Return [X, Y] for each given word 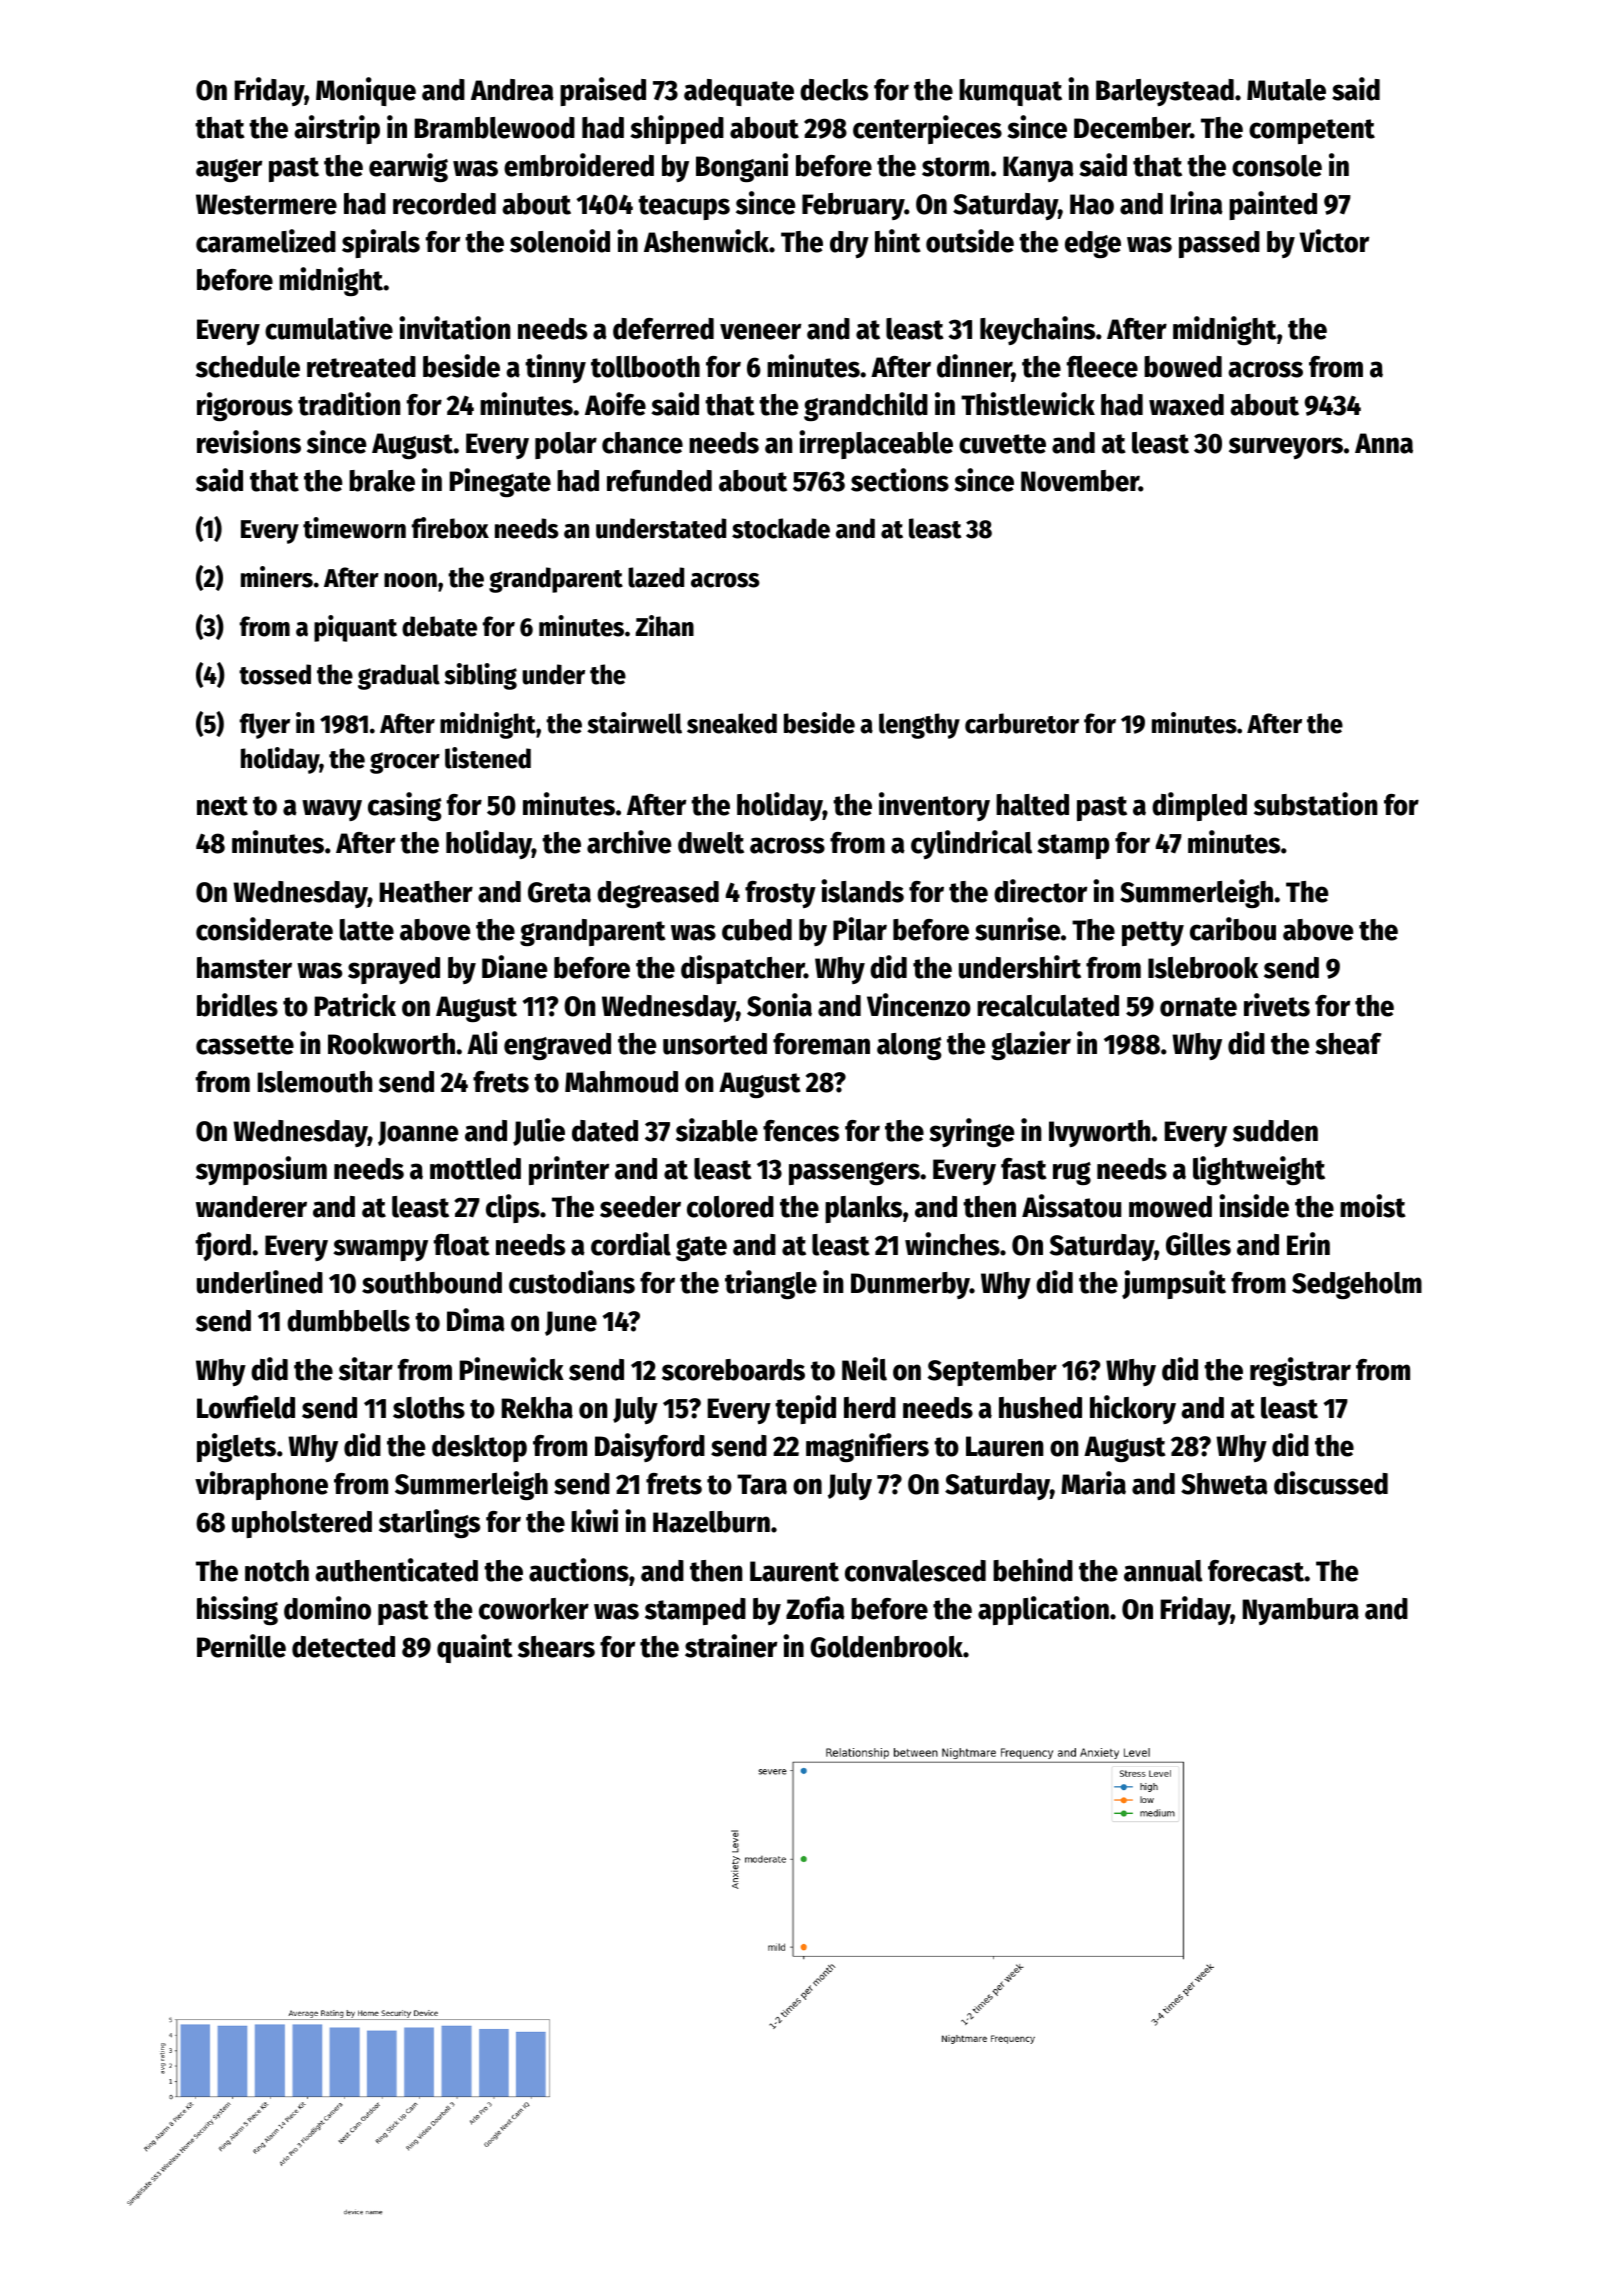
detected [343, 1647]
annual [1163, 1571]
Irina [1197, 203]
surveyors [1286, 448]
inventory [934, 806]
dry [849, 244]
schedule [248, 367]
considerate [264, 929]
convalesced [915, 1571]
